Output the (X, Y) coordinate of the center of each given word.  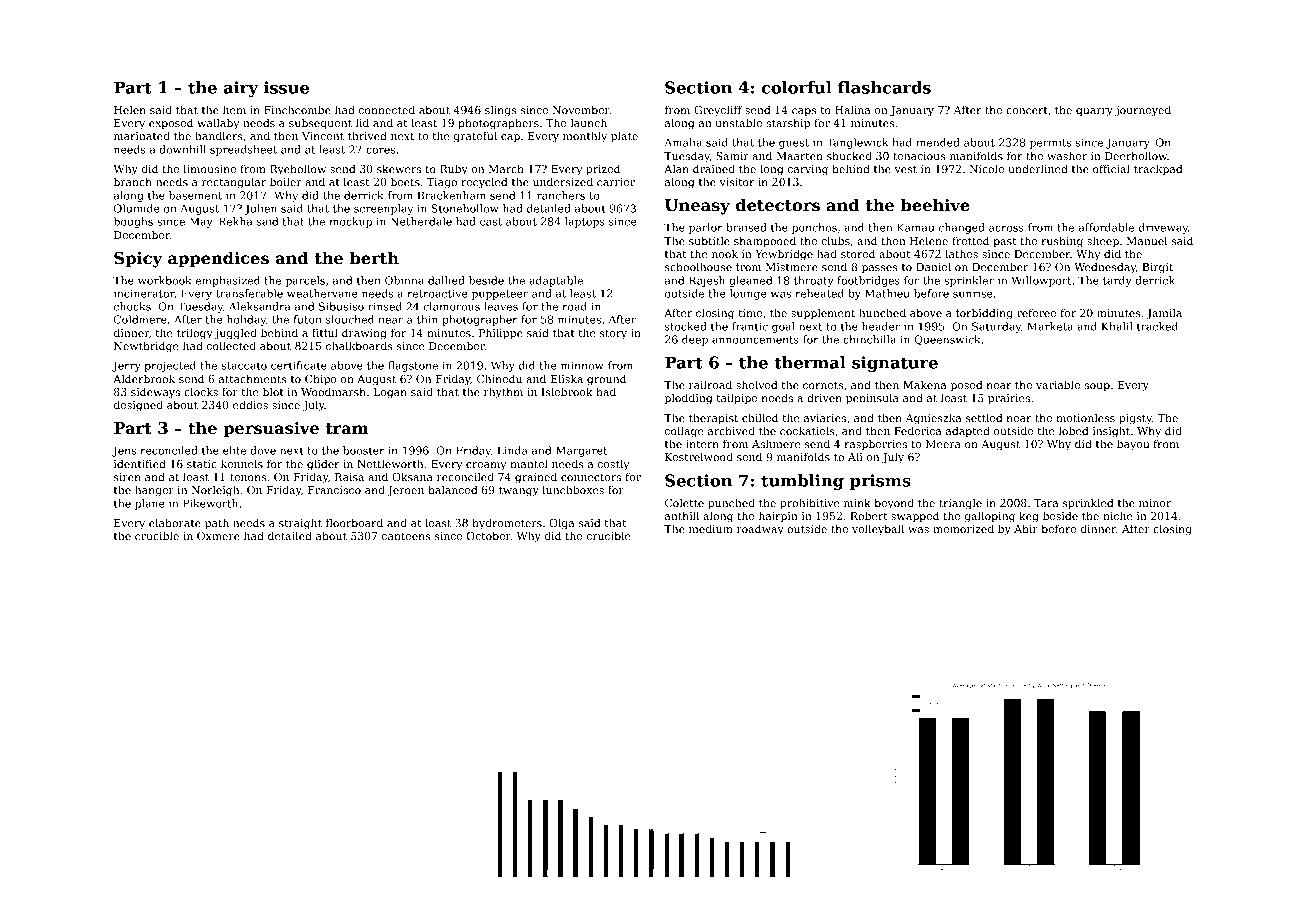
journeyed (1143, 111)
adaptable (556, 281)
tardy (1117, 281)
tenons (248, 477)
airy (241, 89)
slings (500, 111)
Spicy (138, 260)
